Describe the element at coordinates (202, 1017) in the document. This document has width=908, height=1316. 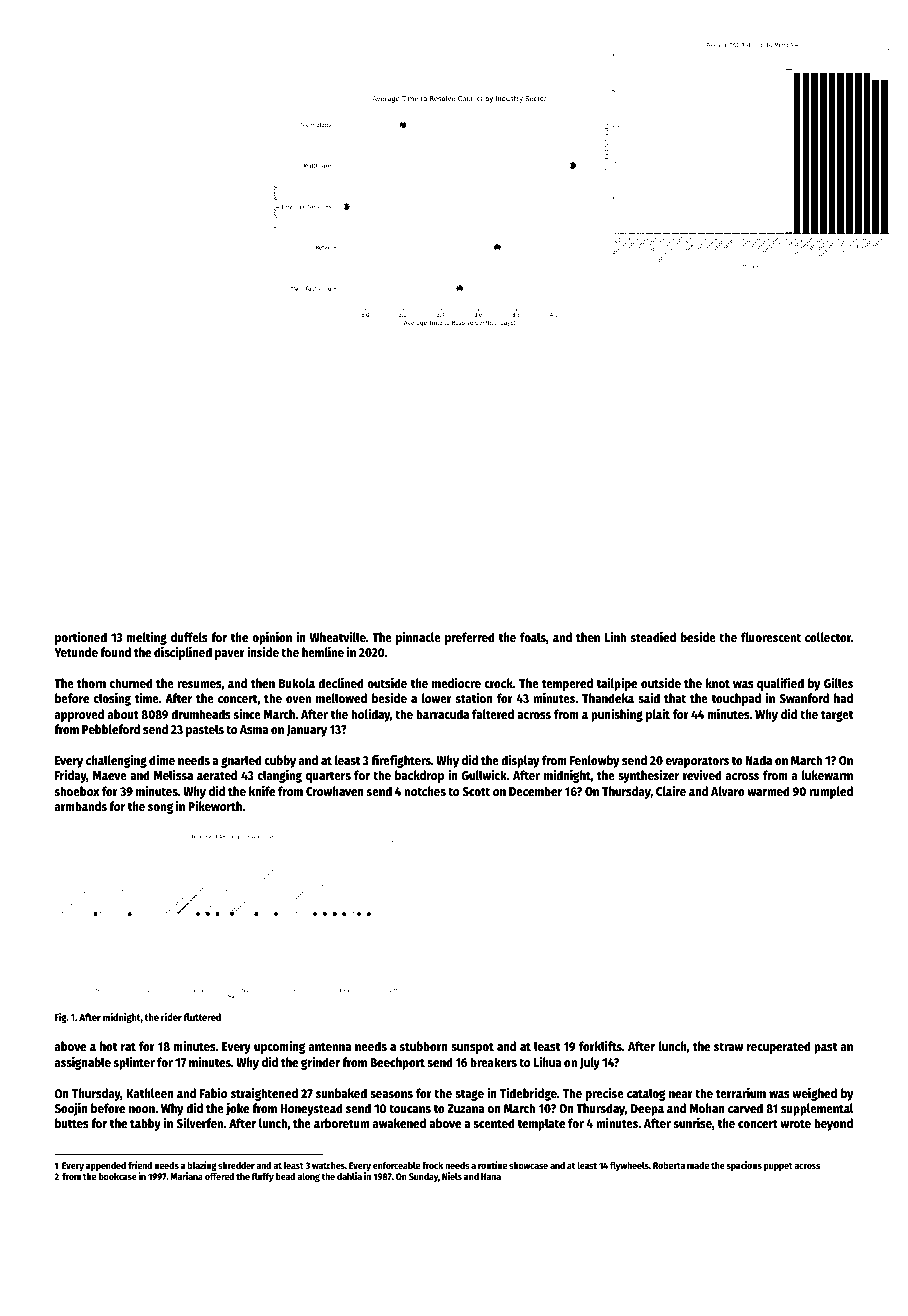
I see `fluttered` at that location.
